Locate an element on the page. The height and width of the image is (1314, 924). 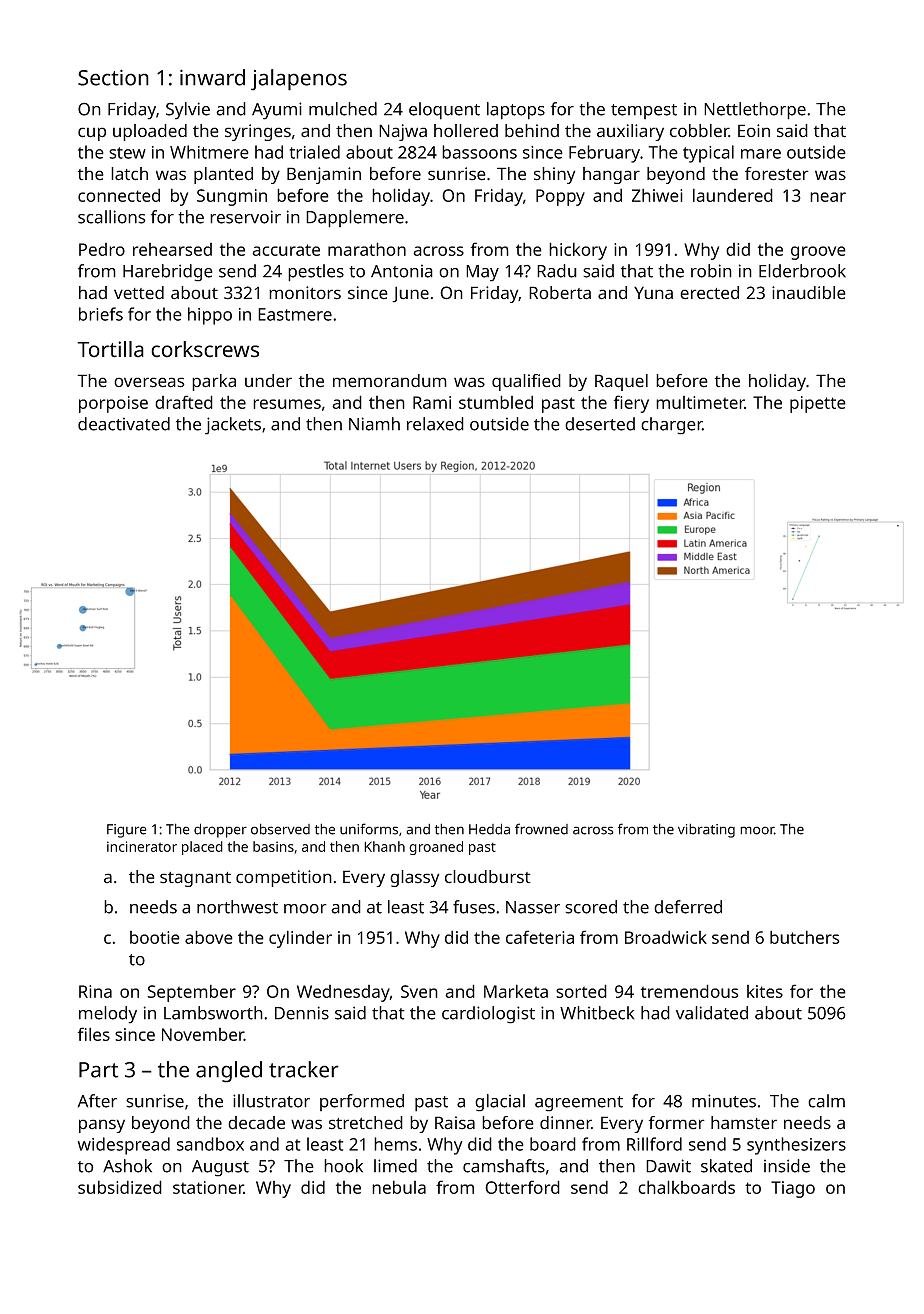
jalapenos is located at coordinates (299, 80).
